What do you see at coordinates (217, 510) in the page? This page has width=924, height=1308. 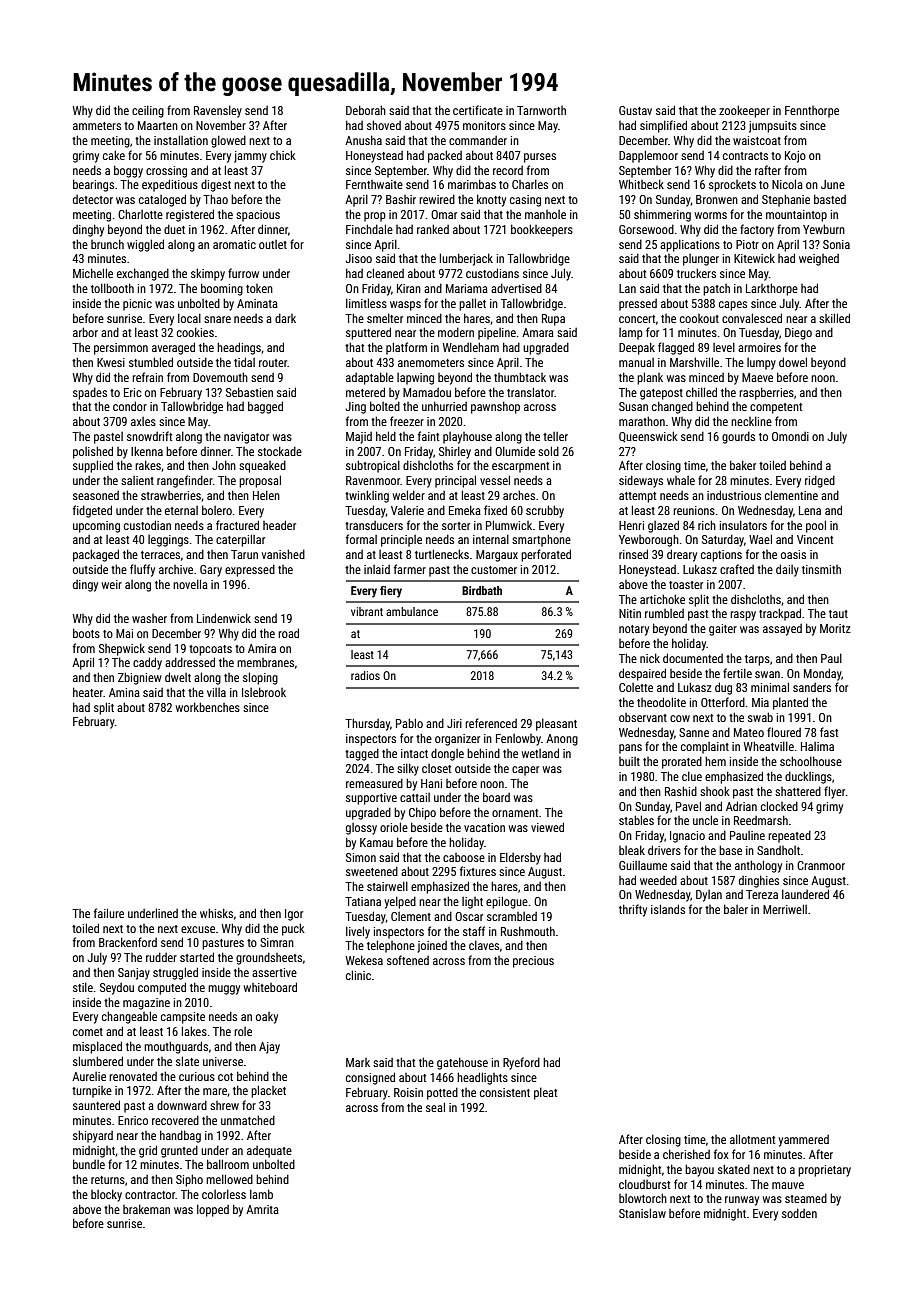 I see `bolero` at bounding box center [217, 510].
